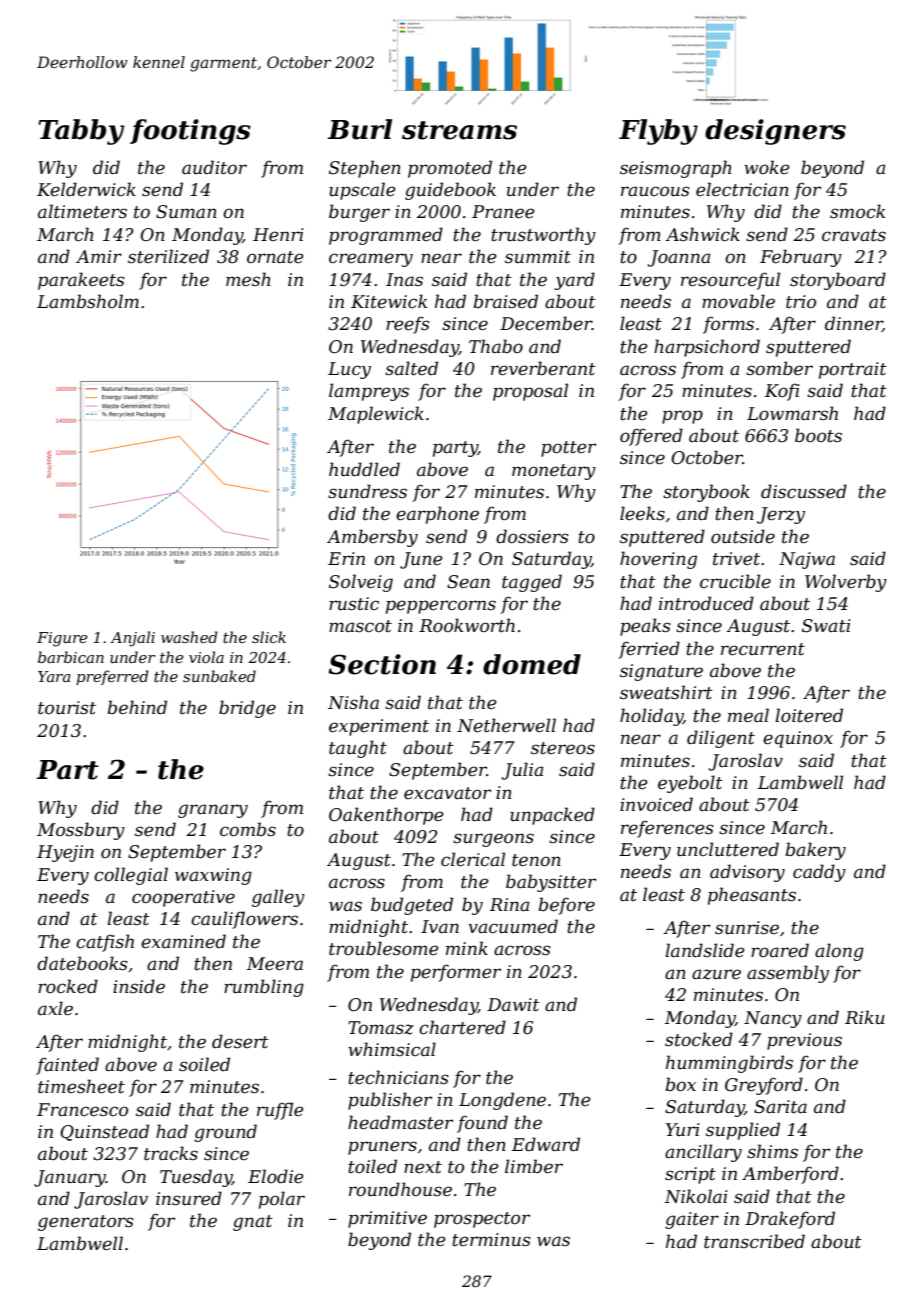 The height and width of the screenshot is (1308, 924). I want to click on washed, so click(189, 637).
